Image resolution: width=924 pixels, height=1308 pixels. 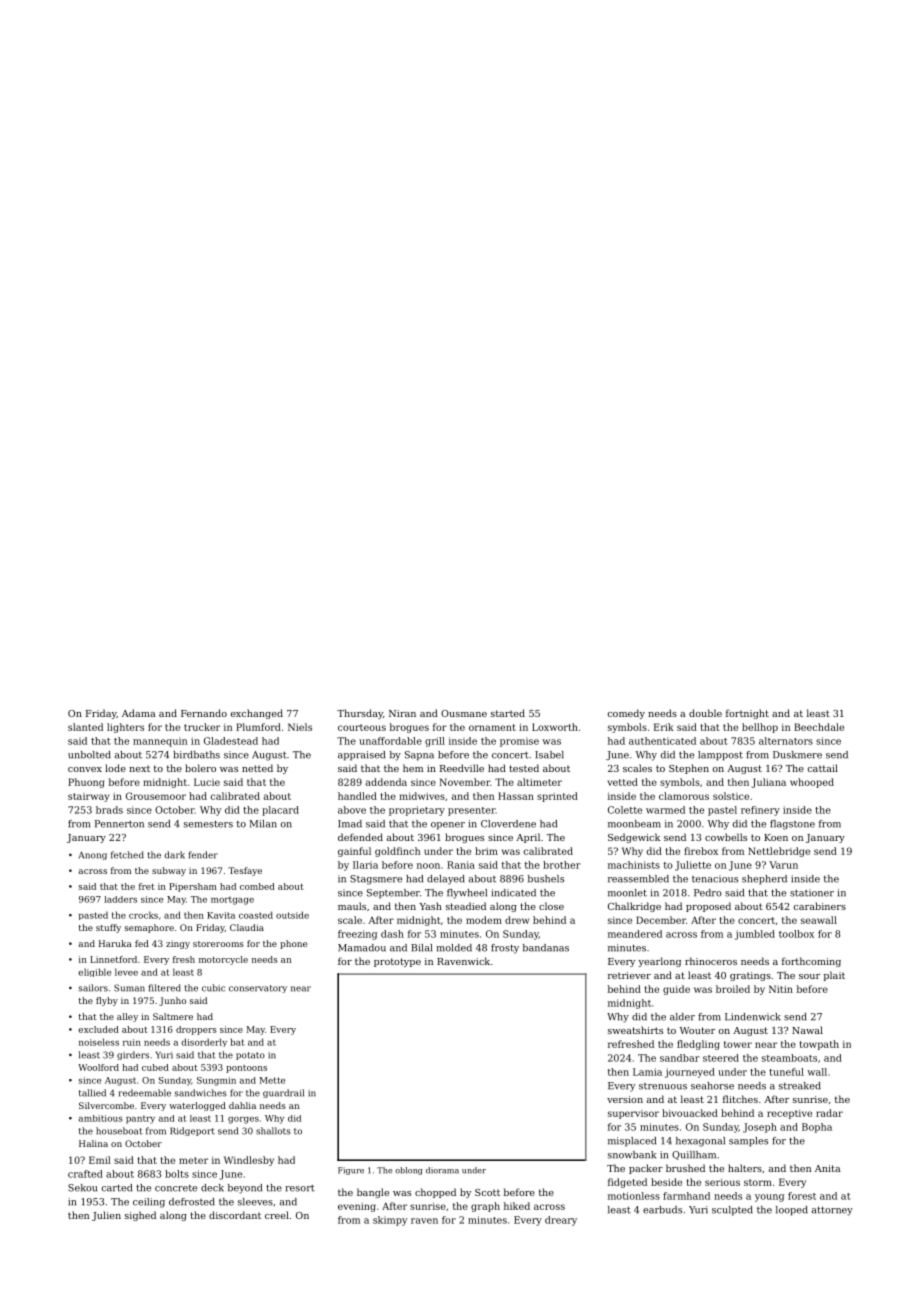 I want to click on stationer, so click(x=812, y=893).
